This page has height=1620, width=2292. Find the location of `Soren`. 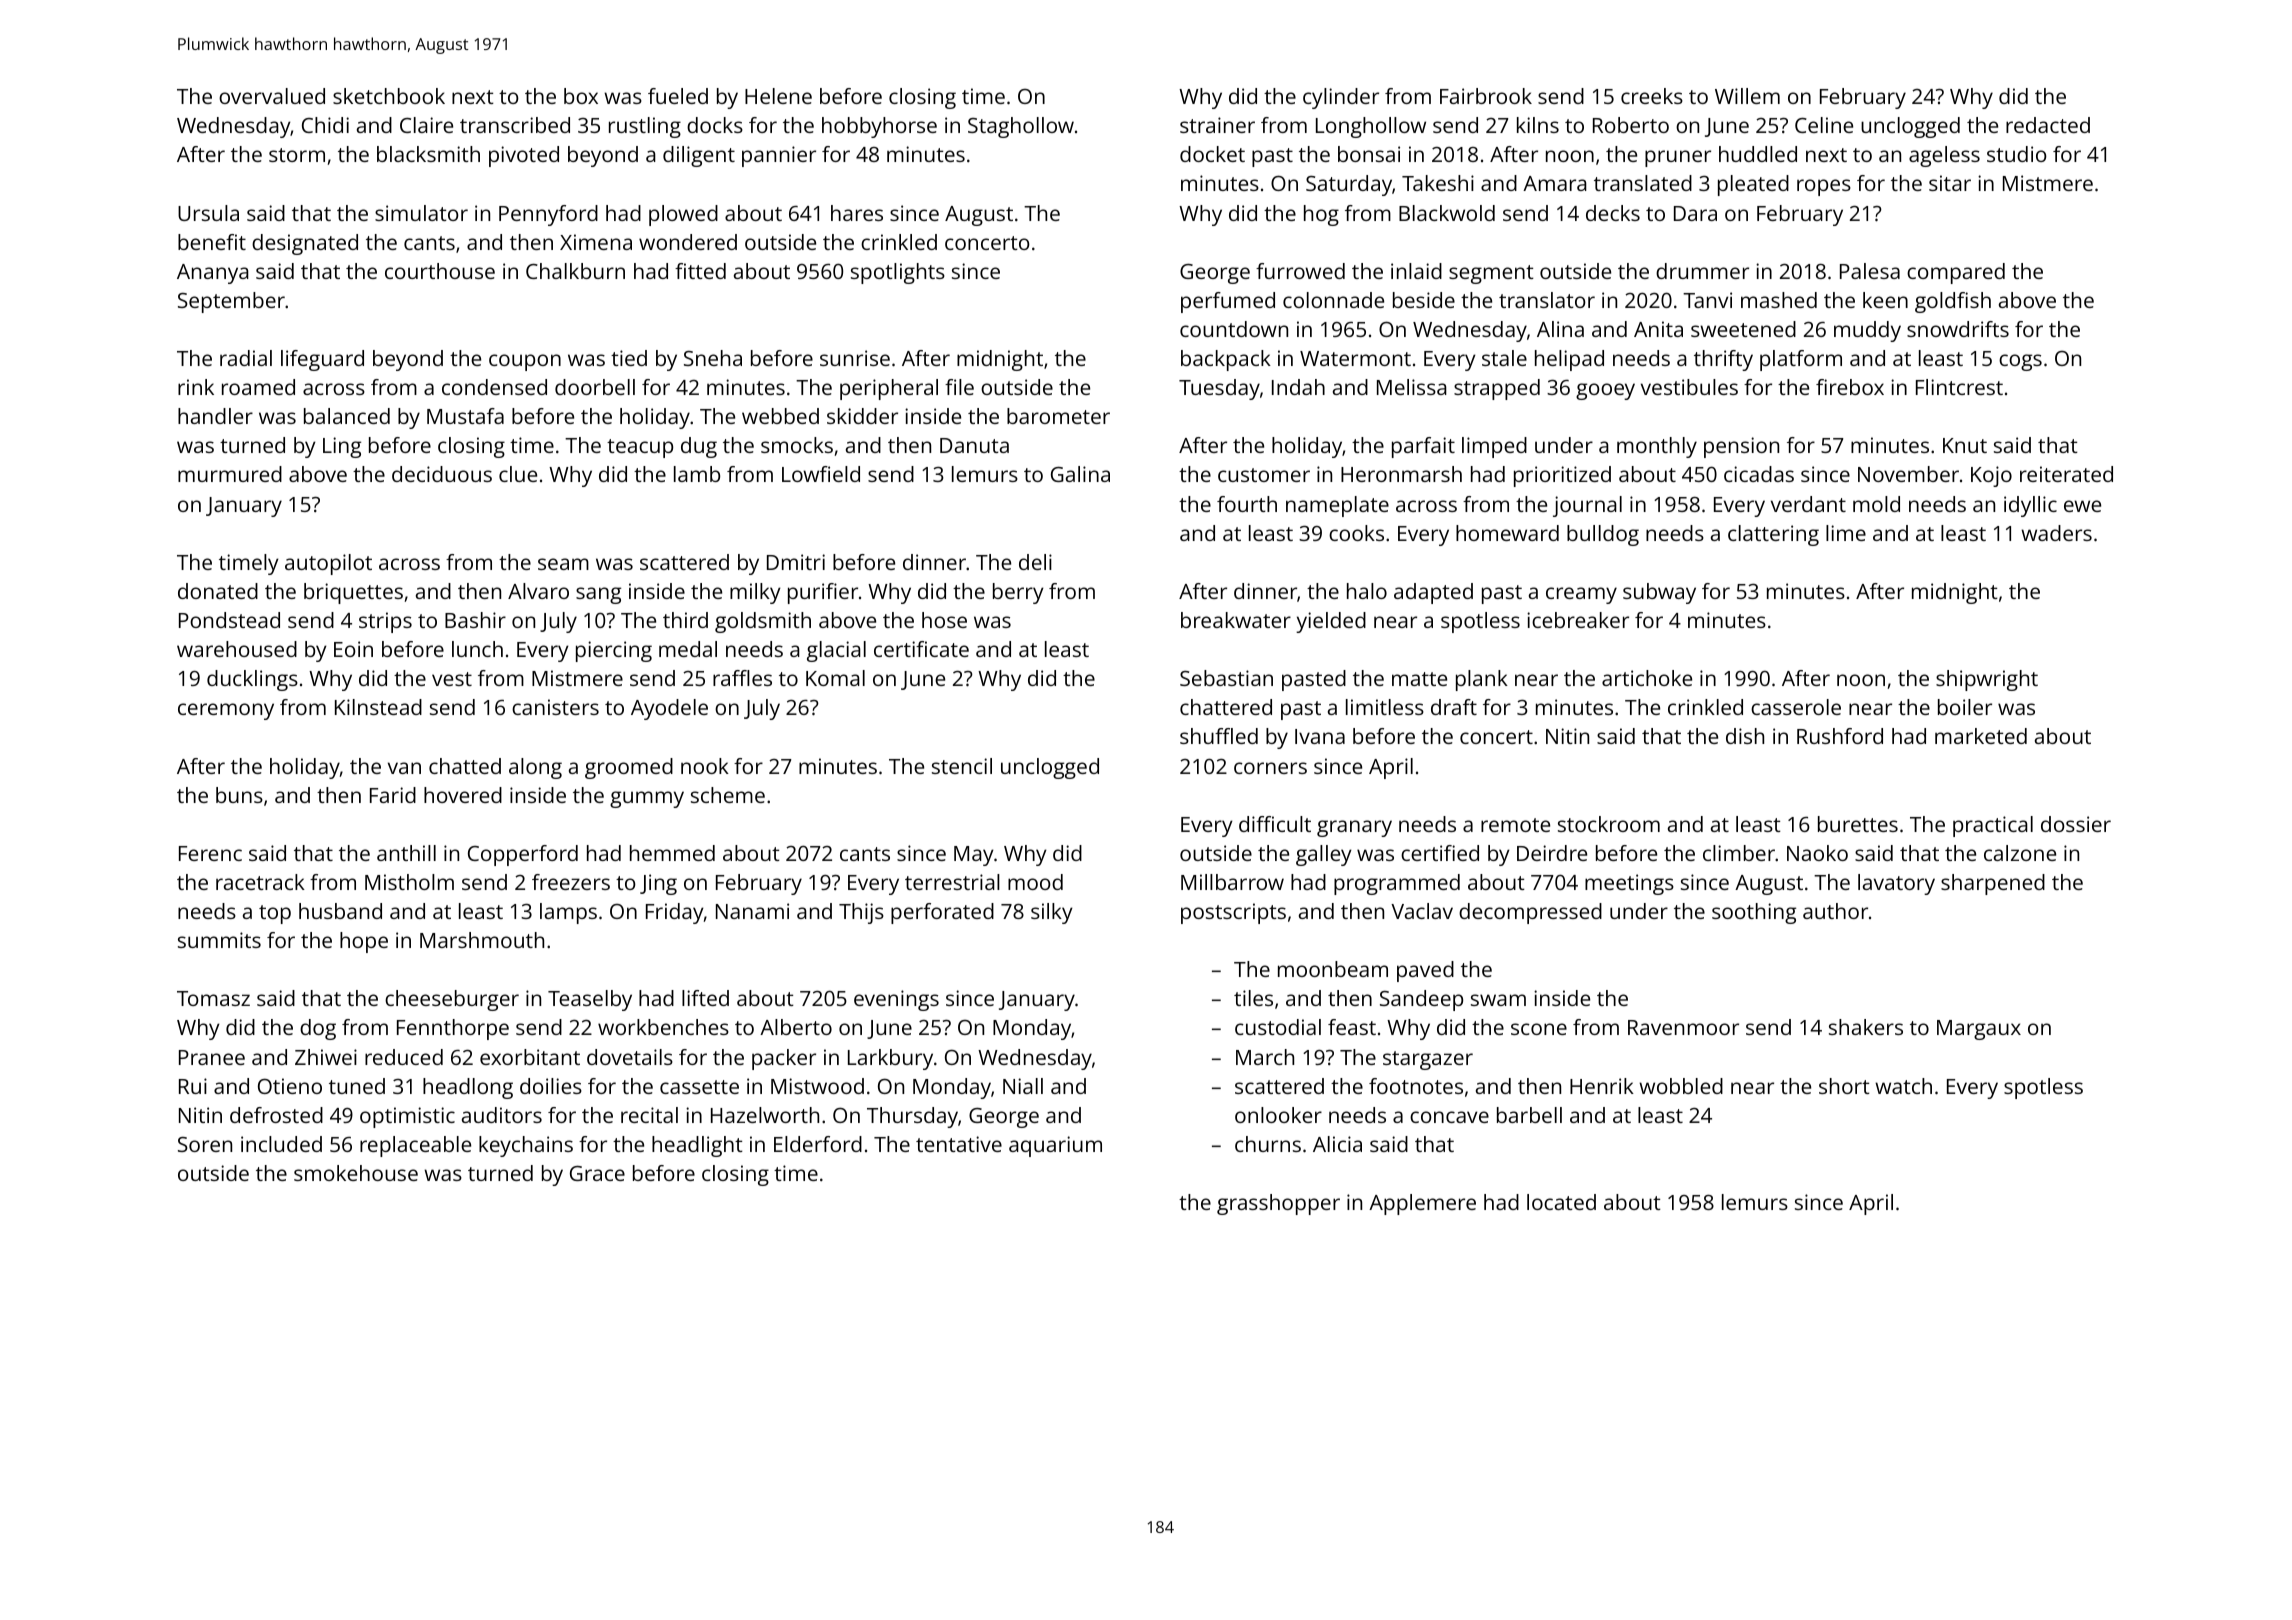

Soren is located at coordinates (205, 1144).
